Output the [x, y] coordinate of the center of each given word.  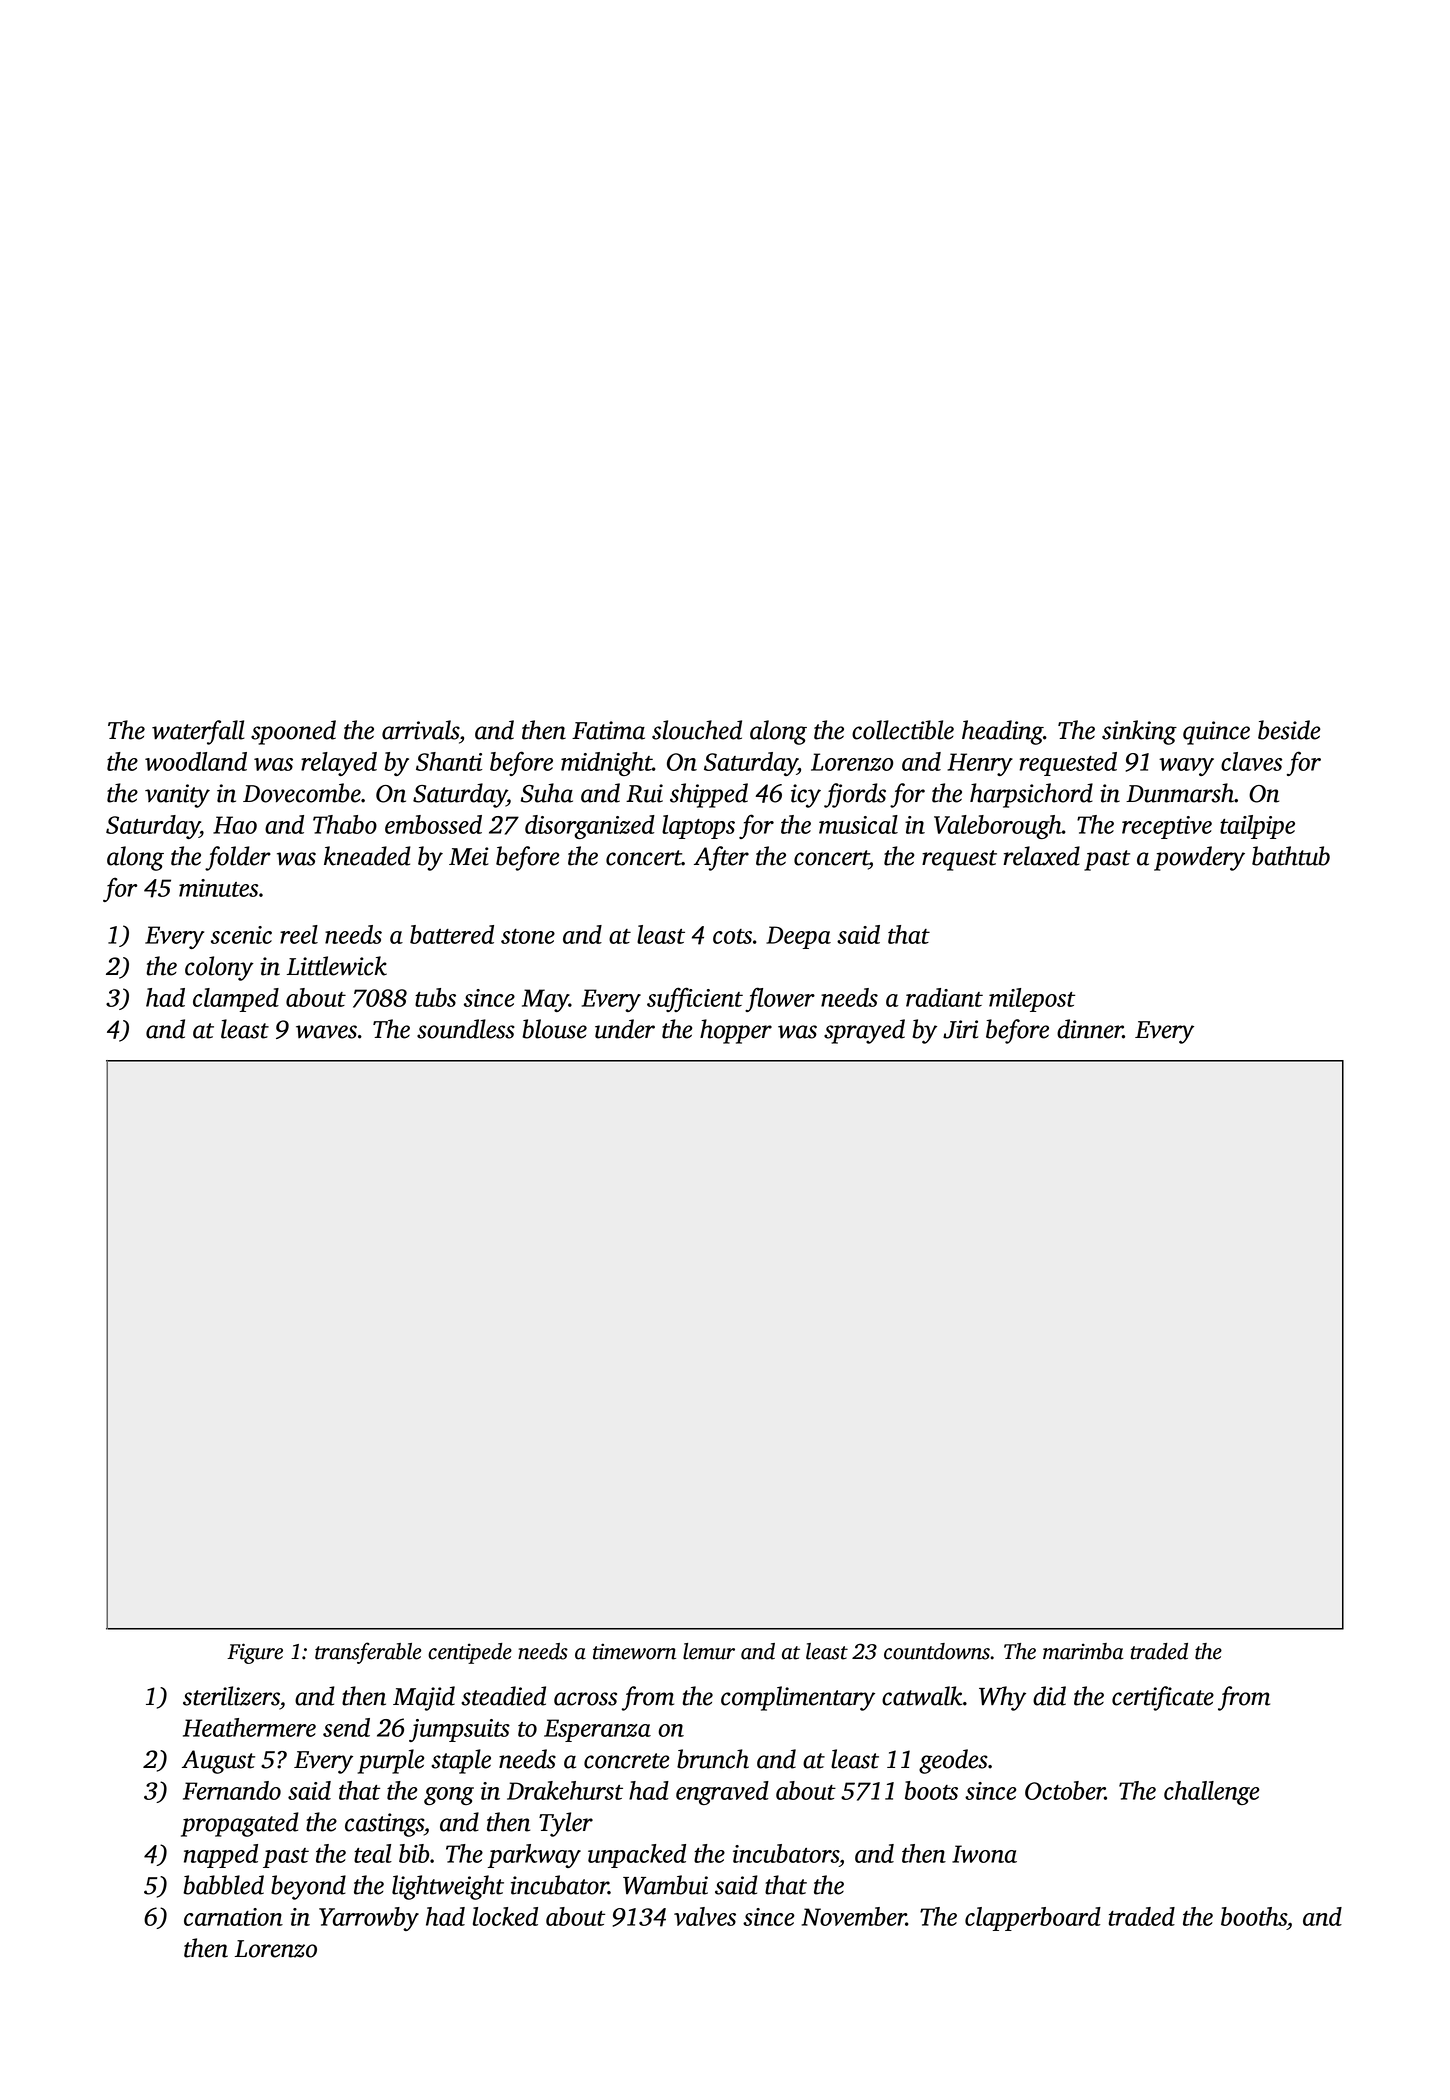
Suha [547, 793]
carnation [233, 1917]
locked [505, 1916]
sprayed [864, 1031]
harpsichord [1031, 795]
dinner [1090, 1029]
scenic [241, 935]
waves [326, 1032]
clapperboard [1033, 1919]
